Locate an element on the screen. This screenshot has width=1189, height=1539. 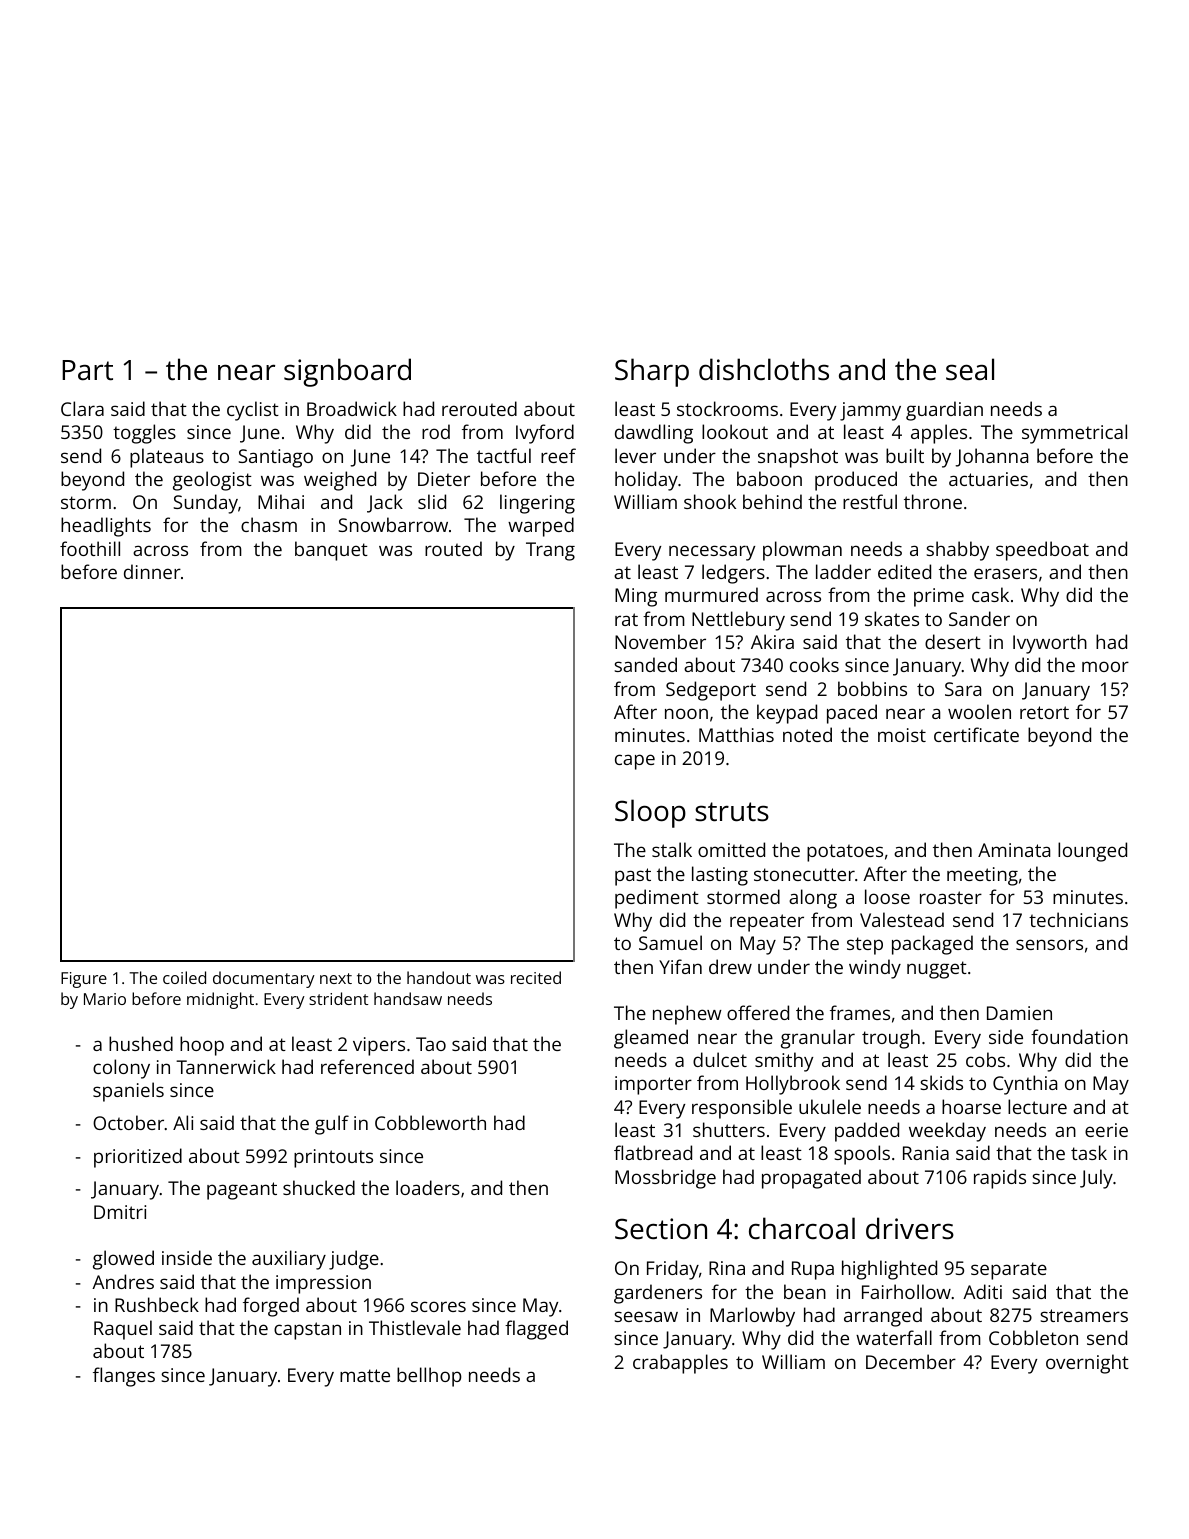
Raquel is located at coordinates (123, 1330).
